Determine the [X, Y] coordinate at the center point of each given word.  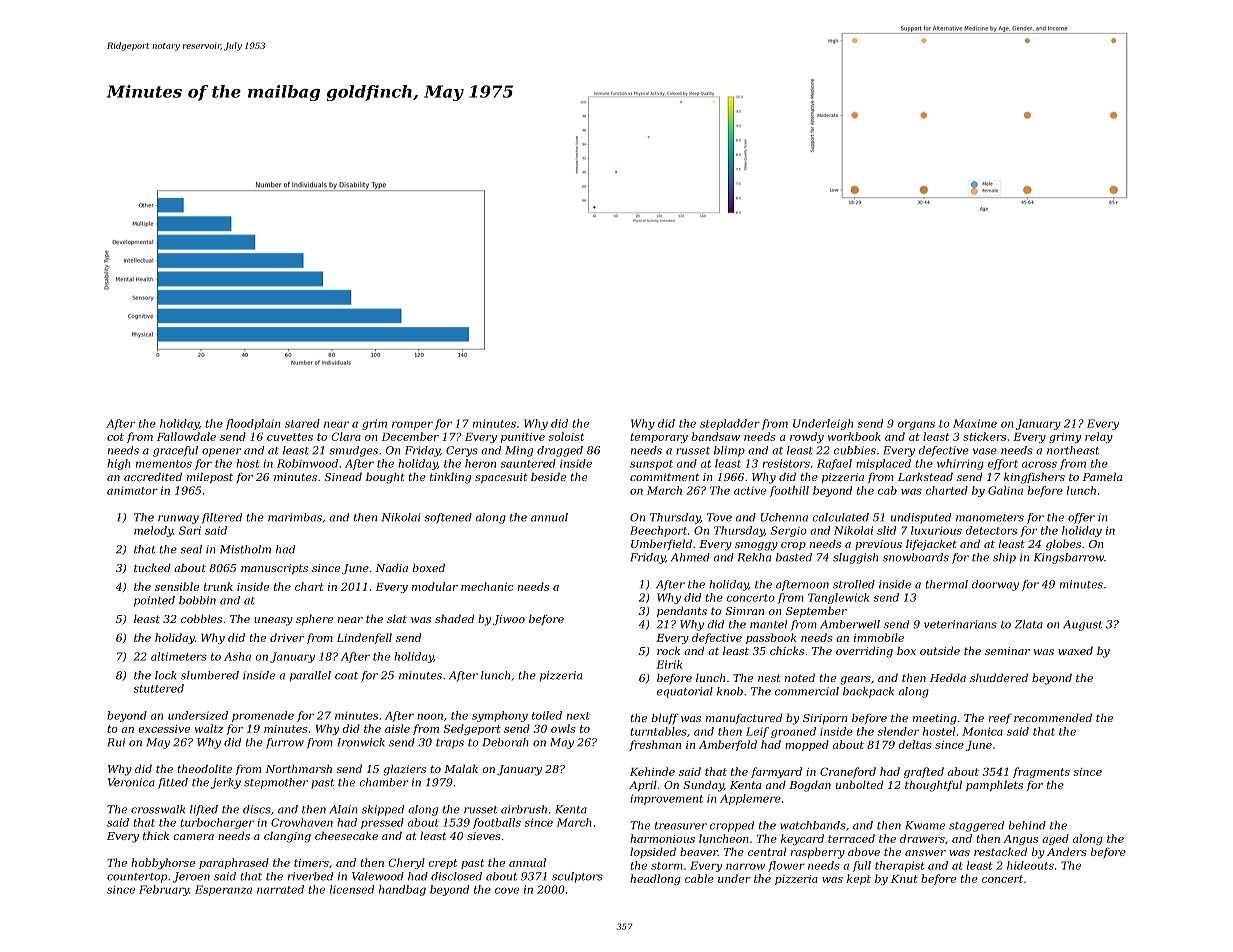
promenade [263, 716]
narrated [280, 889]
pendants [682, 612]
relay [1099, 437]
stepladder [730, 424]
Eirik [669, 664]
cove [507, 890]
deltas [915, 744]
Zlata [1029, 624]
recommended [1053, 717]
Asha [237, 656]
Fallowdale [186, 436]
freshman [655, 745]
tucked [152, 567]
